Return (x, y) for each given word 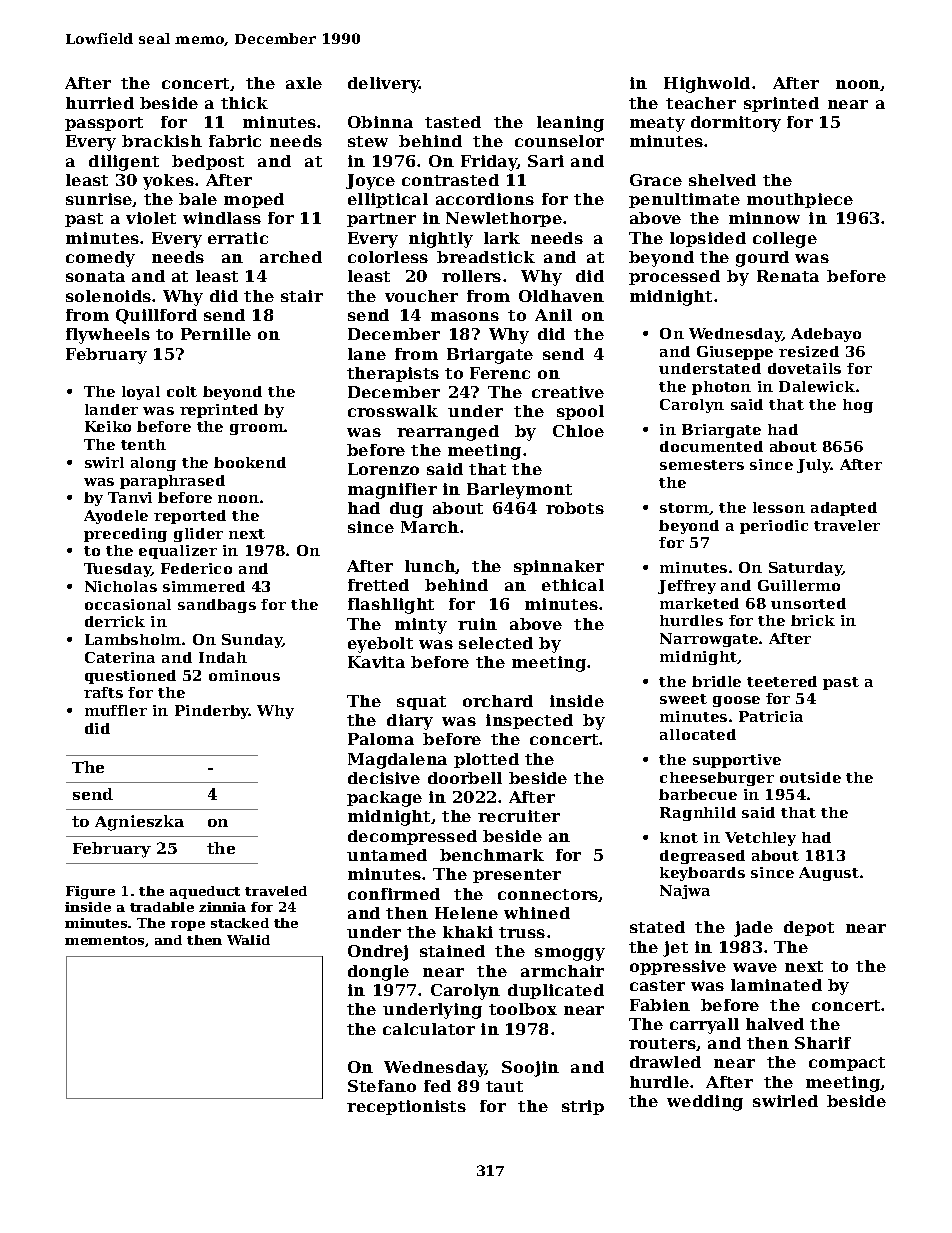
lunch (430, 567)
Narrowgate (709, 640)
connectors (548, 895)
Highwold (707, 85)
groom (257, 429)
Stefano (382, 1086)
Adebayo (826, 335)
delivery (384, 85)
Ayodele (116, 517)
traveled (276, 891)
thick (244, 103)
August (829, 874)
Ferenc (500, 373)
